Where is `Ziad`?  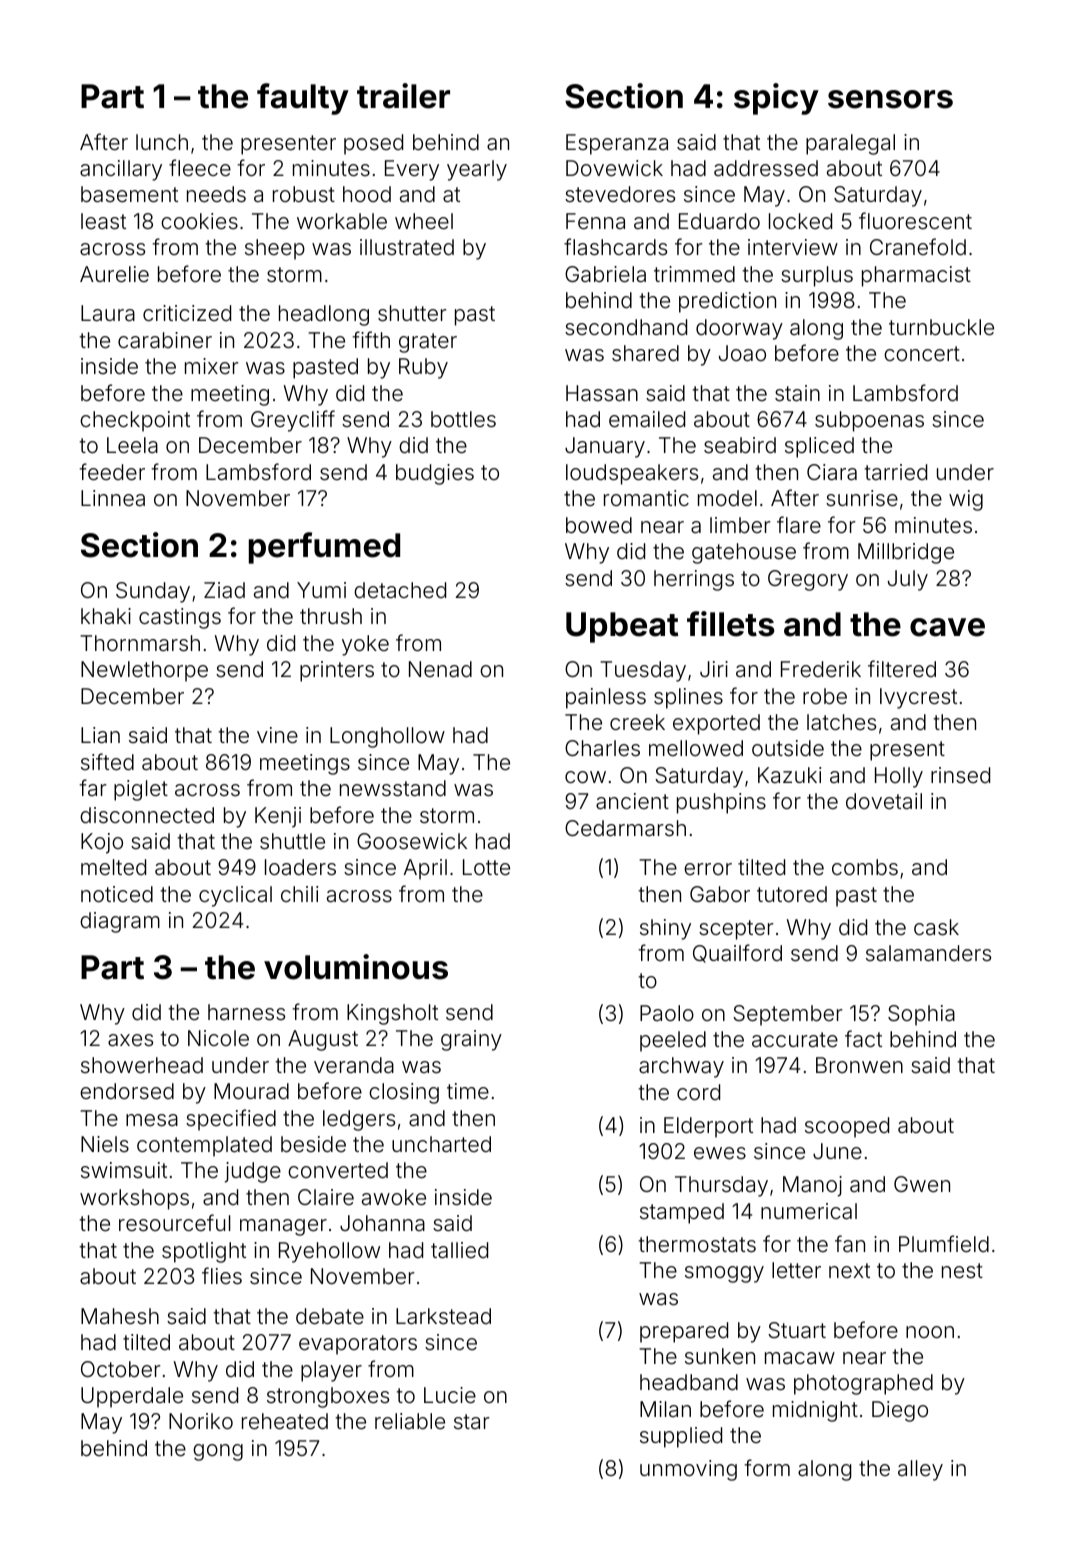 Ziad is located at coordinates (224, 590).
